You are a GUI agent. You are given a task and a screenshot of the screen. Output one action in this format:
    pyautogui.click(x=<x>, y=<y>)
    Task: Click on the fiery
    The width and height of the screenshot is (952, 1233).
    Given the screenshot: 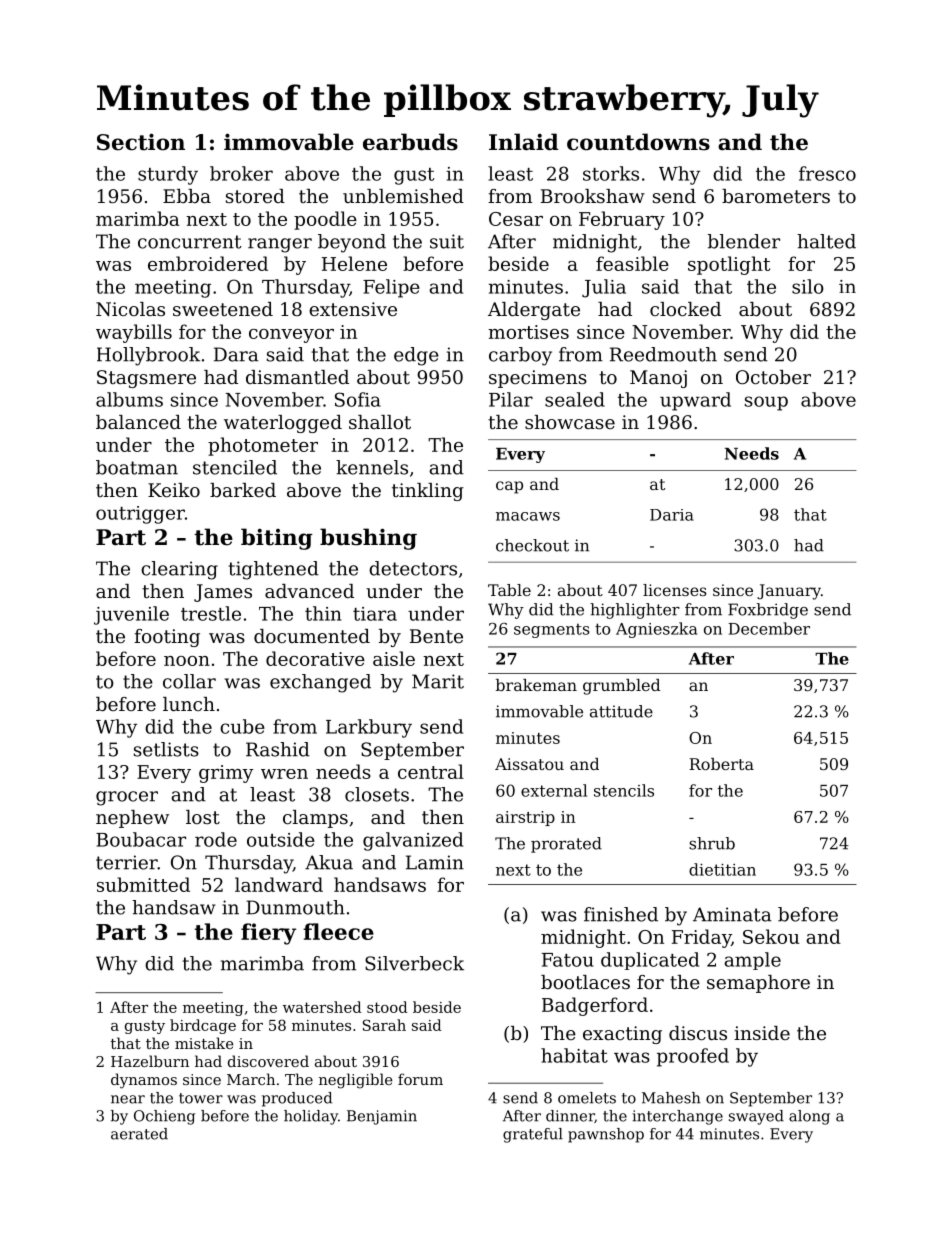 What is the action you would take?
    pyautogui.click(x=268, y=934)
